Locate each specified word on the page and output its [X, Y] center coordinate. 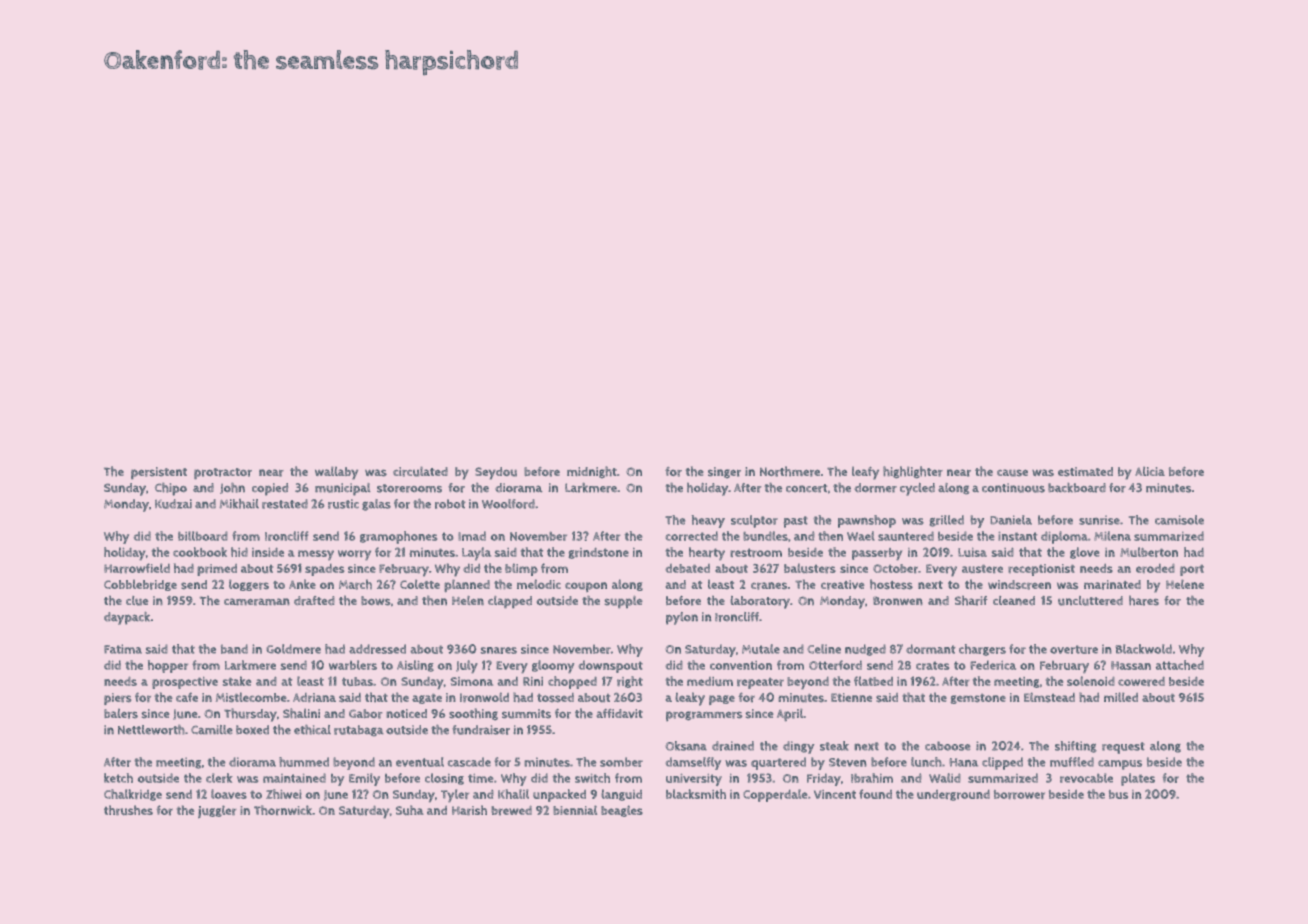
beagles [622, 811]
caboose [948, 746]
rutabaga [359, 731]
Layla [476, 554]
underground [953, 795]
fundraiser [481, 730]
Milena [1112, 536]
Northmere [790, 471]
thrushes [128, 810]
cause [1012, 473]
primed [217, 570]
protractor [223, 474]
